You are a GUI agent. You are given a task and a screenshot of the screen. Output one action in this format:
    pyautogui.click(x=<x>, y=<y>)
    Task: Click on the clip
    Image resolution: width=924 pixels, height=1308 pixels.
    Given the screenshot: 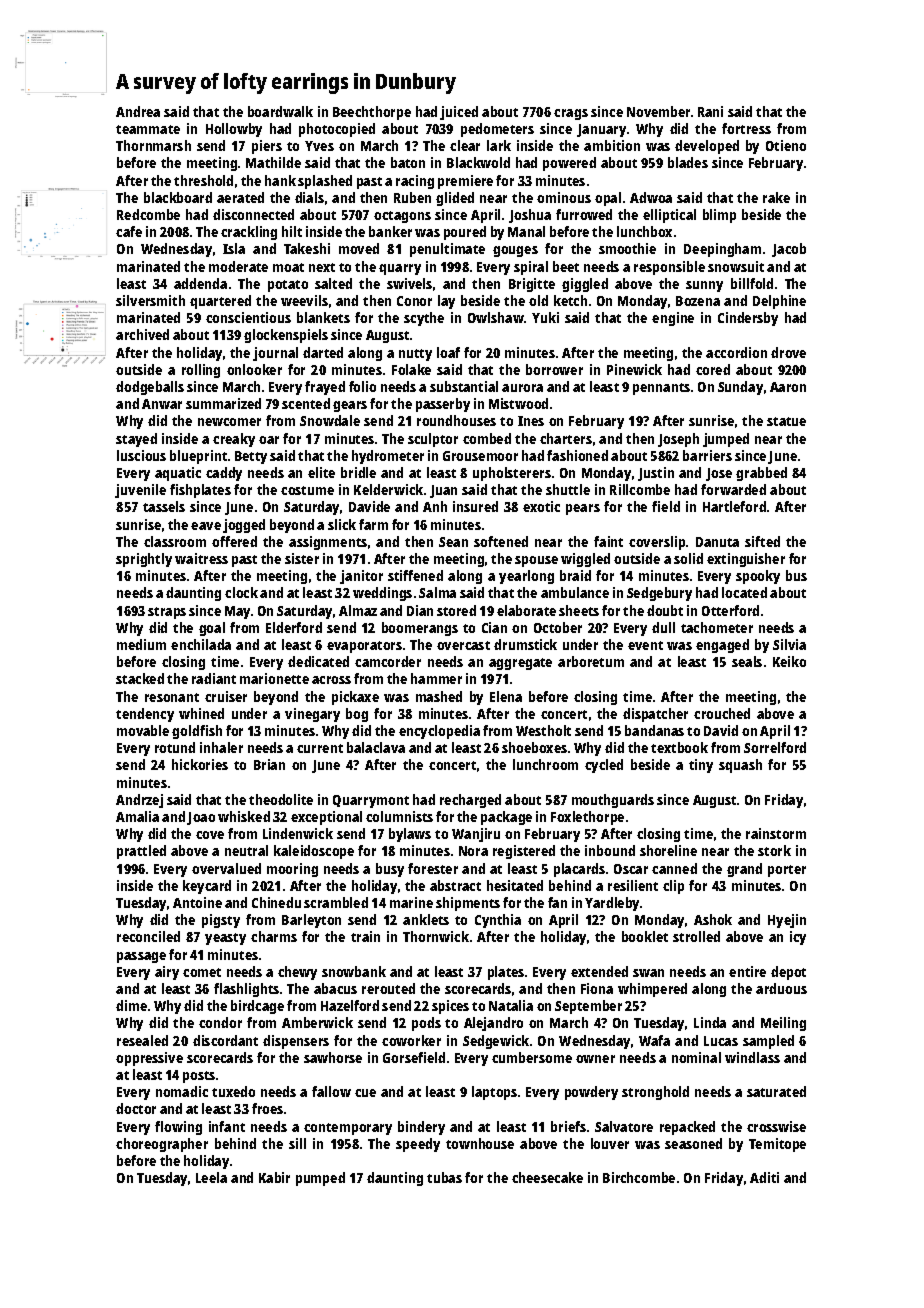 What is the action you would take?
    pyautogui.click(x=673, y=887)
